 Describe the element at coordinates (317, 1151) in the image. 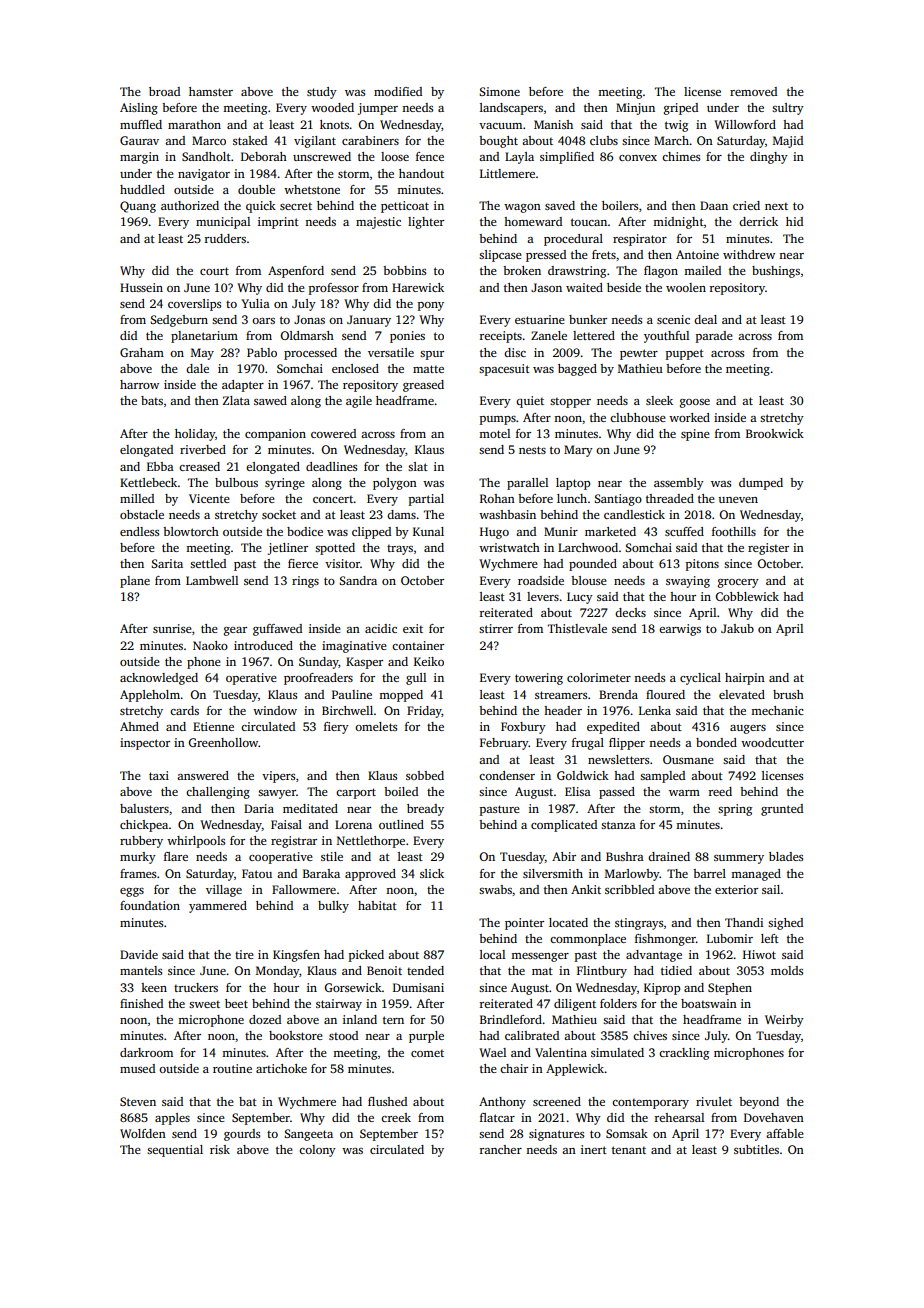

I see `colony` at that location.
